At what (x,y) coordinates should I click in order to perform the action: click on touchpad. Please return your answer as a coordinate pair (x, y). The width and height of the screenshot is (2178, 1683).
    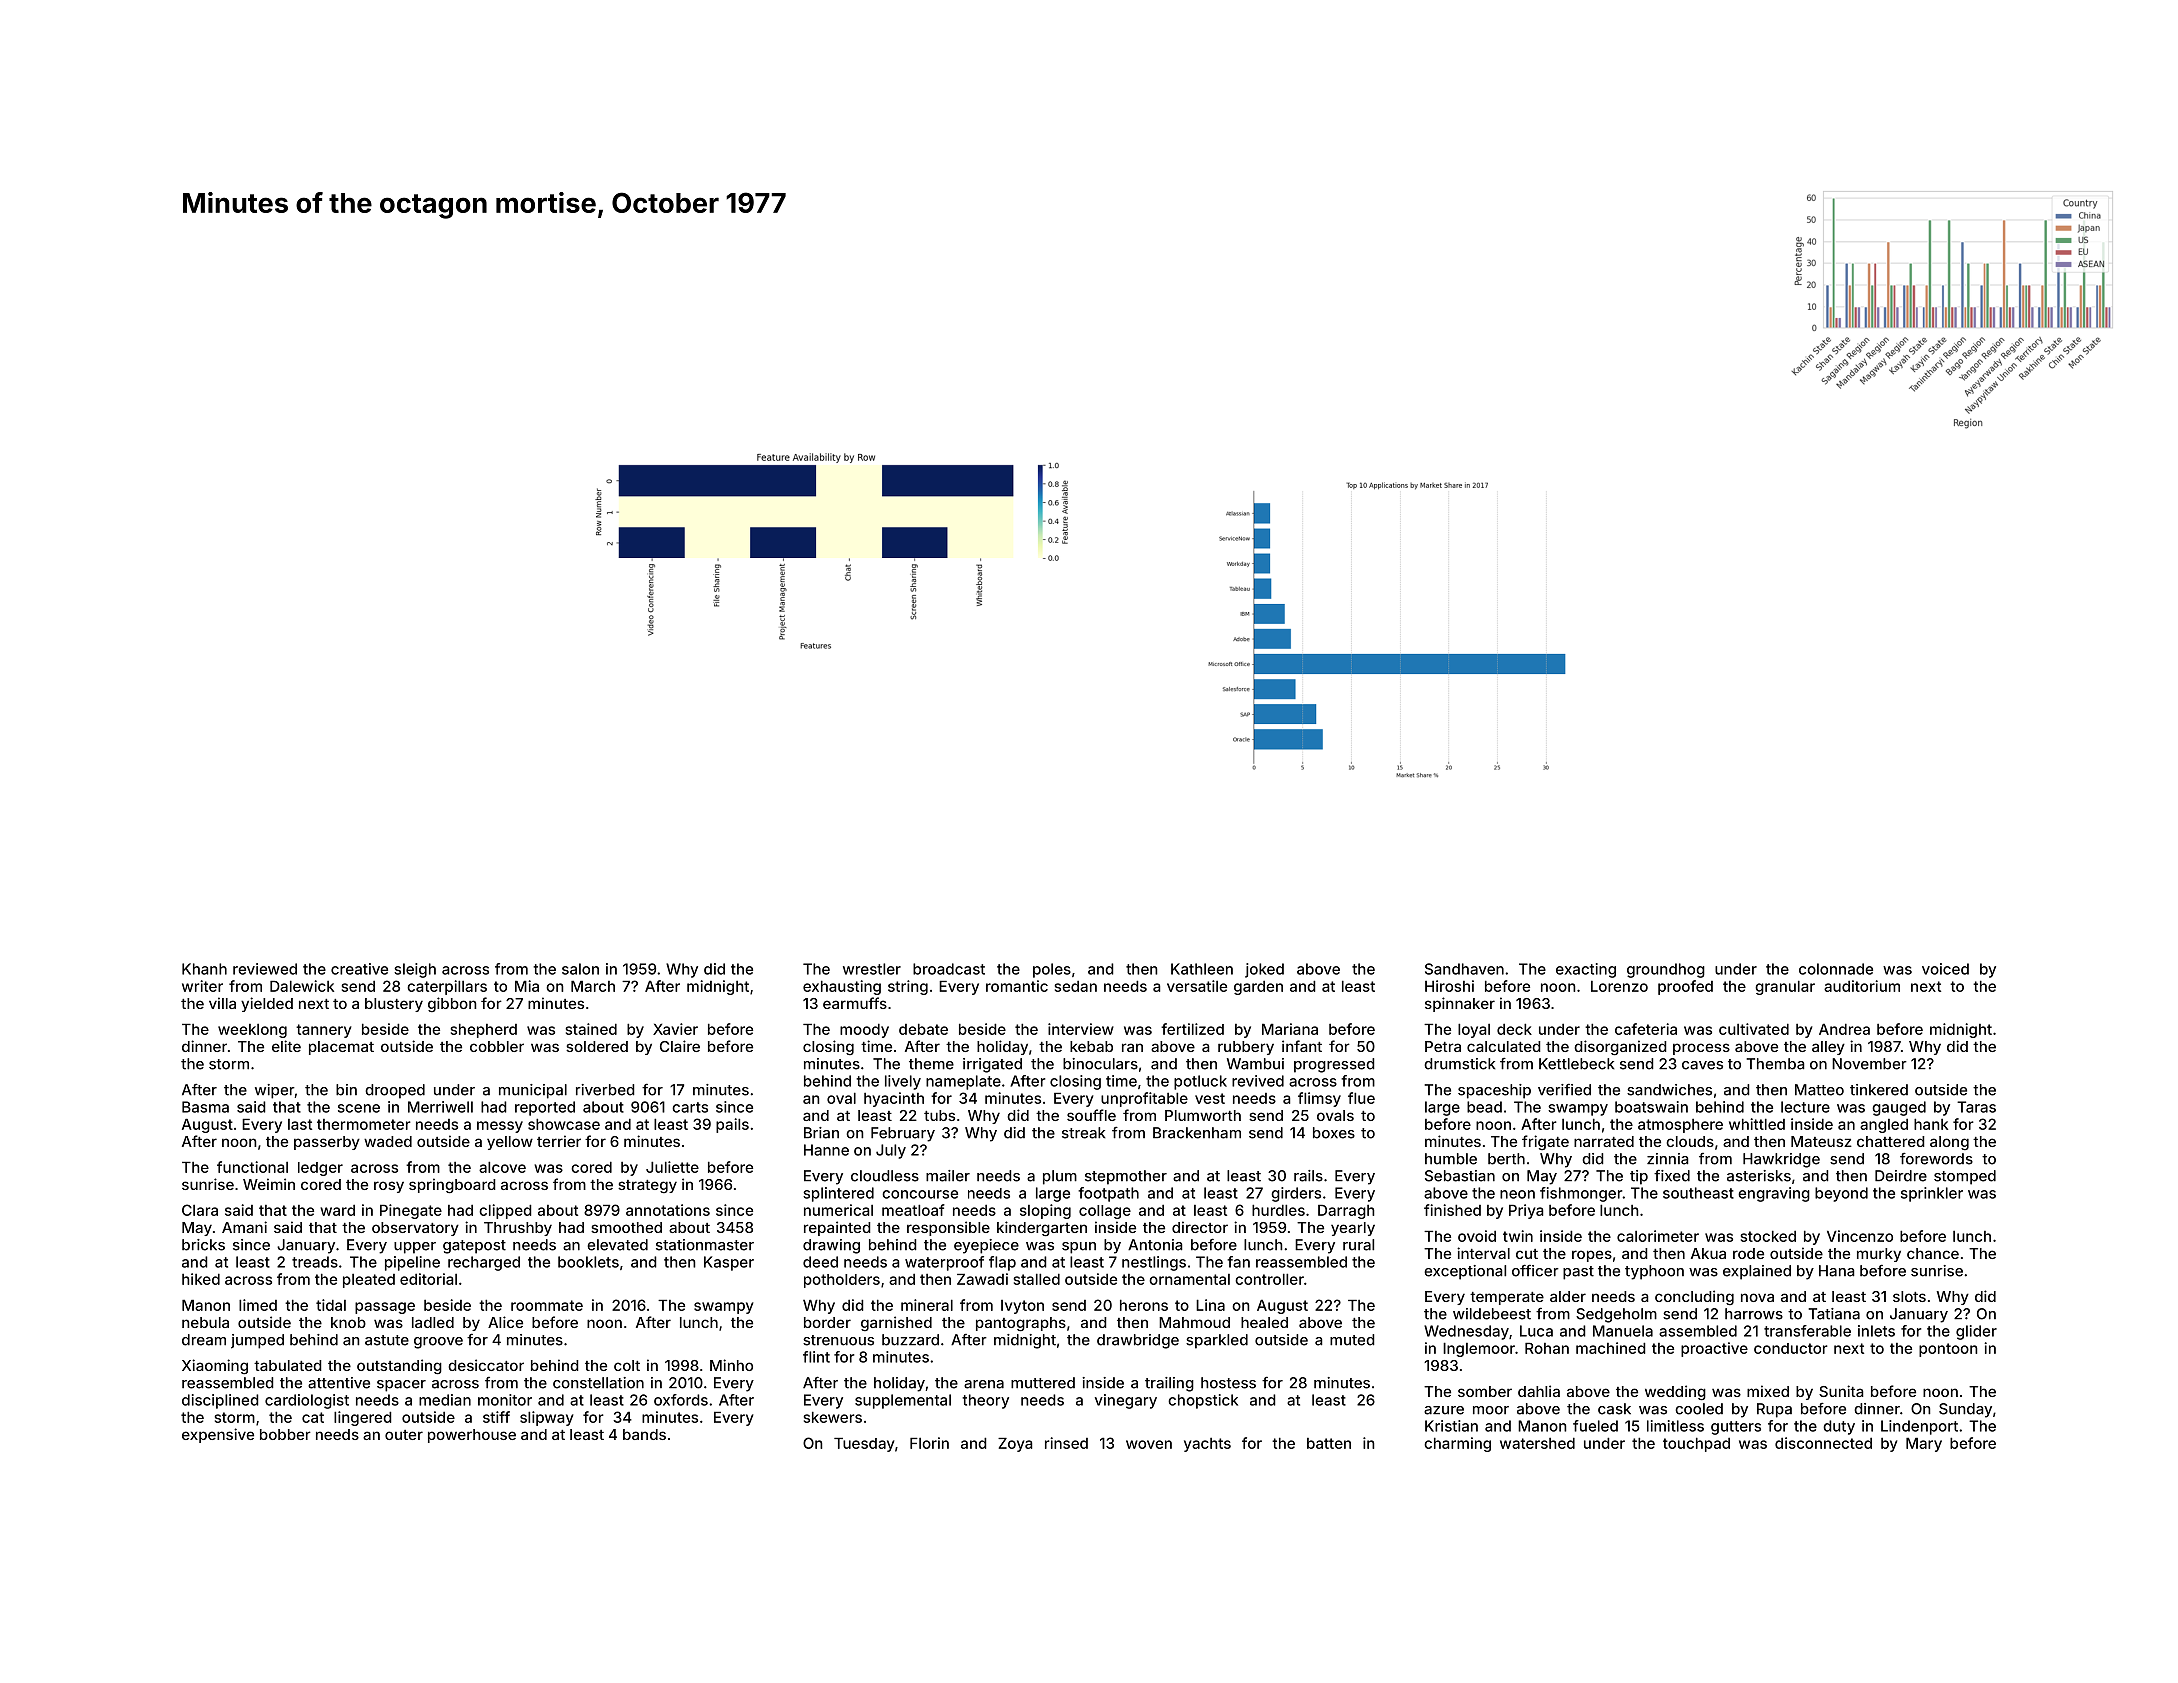
    Looking at the image, I should click on (1696, 1444).
